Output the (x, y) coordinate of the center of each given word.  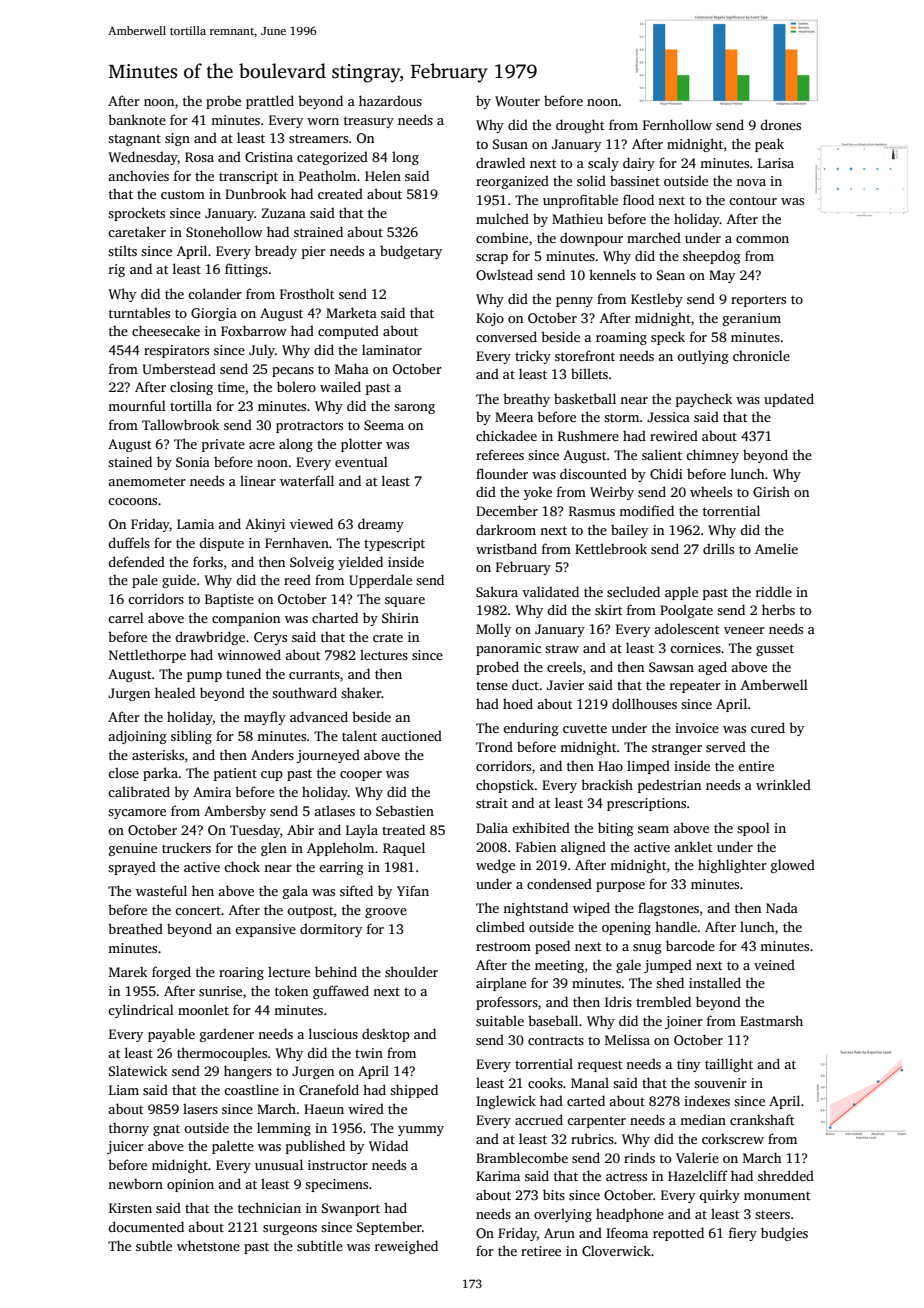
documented (146, 1226)
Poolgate (686, 611)
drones (780, 124)
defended (136, 561)
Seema (384, 425)
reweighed (406, 1247)
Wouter (517, 101)
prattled (270, 102)
